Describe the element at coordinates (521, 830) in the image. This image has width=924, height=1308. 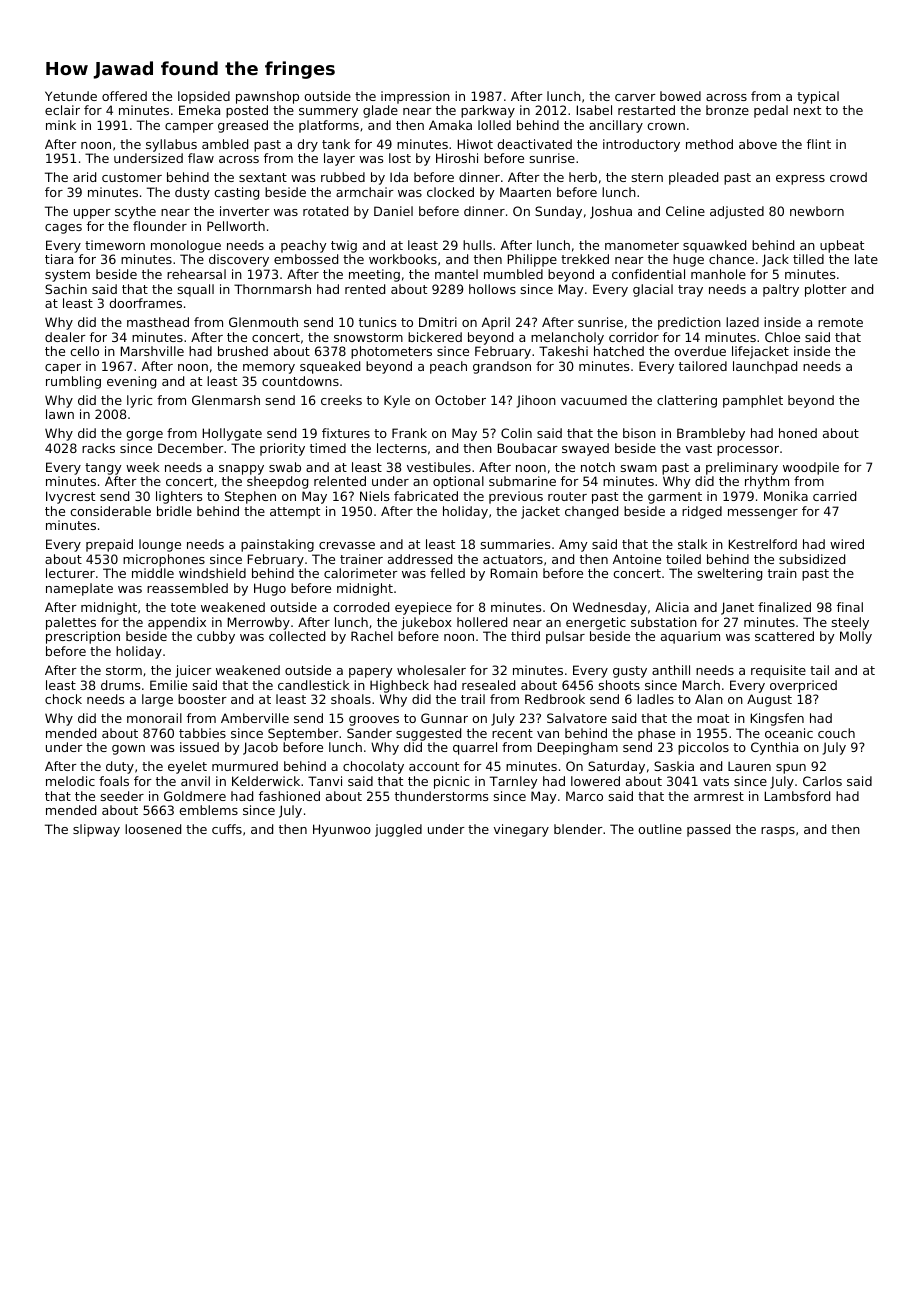
I see `vinegary` at that location.
